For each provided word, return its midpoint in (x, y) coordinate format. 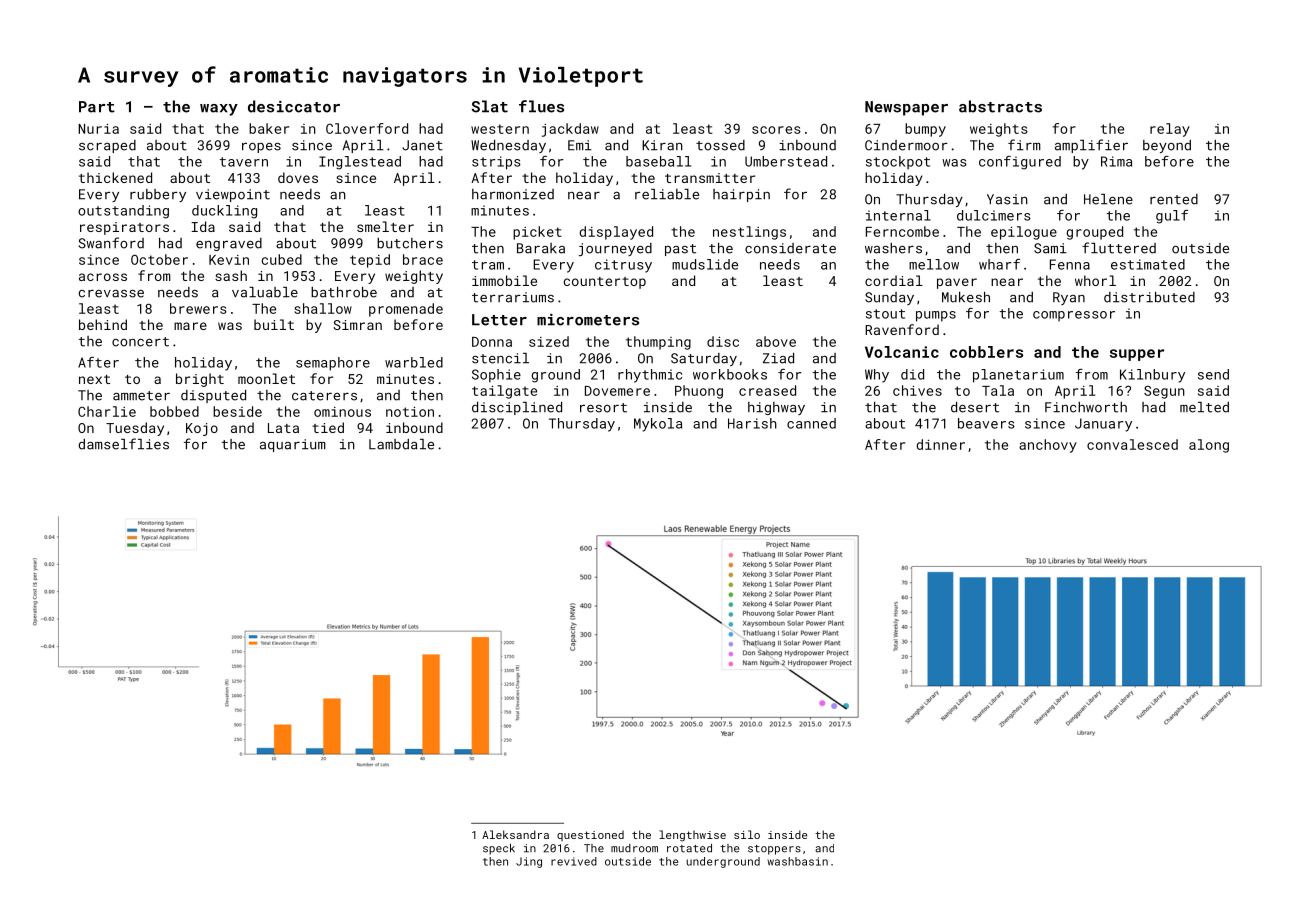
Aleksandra (515, 834)
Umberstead (786, 161)
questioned (590, 835)
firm (1024, 144)
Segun (1164, 392)
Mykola (658, 425)
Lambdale (401, 444)
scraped (107, 146)
